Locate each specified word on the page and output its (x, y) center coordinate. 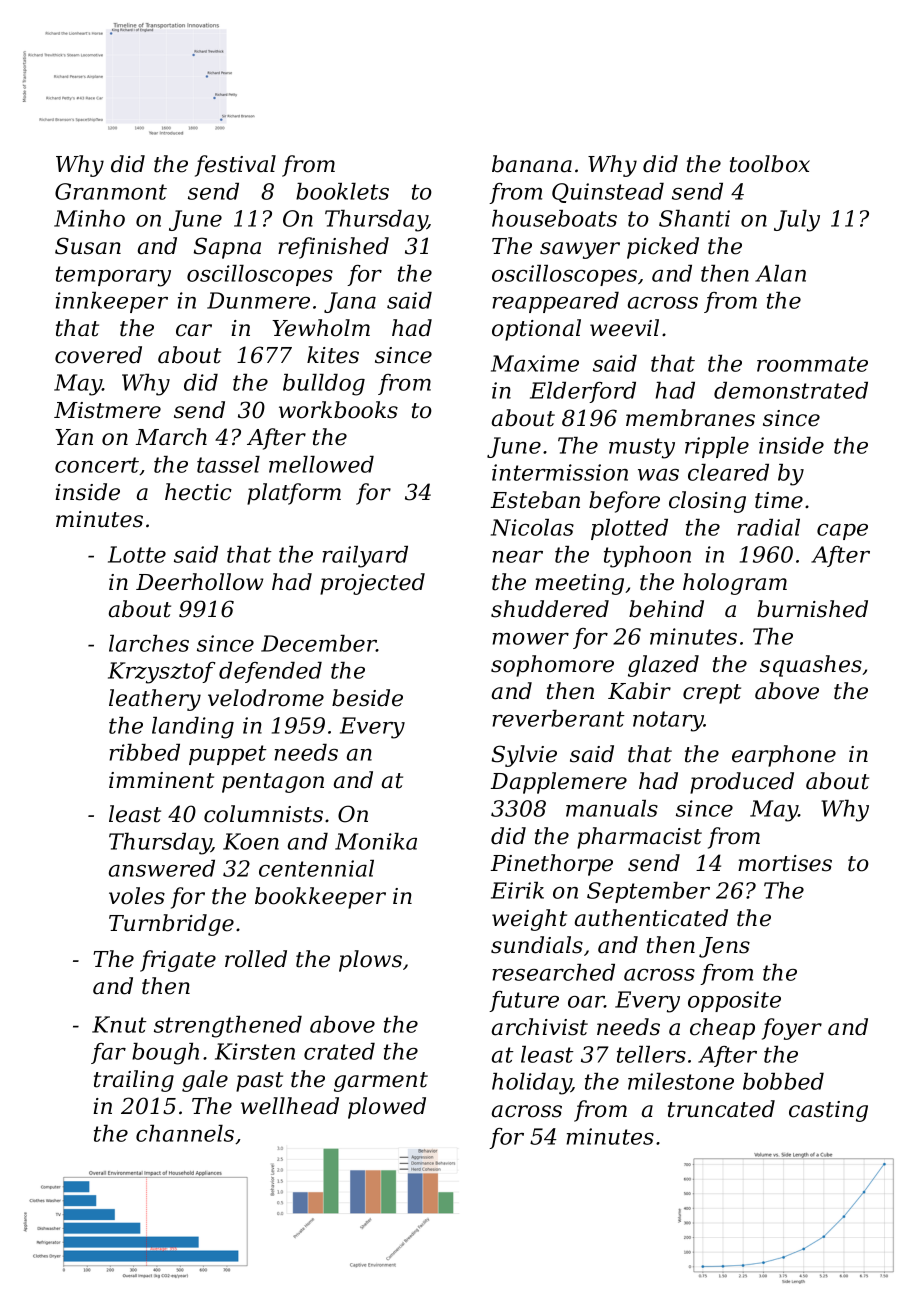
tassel (228, 464)
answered (162, 868)
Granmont (111, 191)
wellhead (290, 1106)
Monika (376, 841)
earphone (784, 756)
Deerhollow (199, 582)
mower (530, 639)
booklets (342, 191)
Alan (780, 273)
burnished (812, 609)
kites (333, 355)
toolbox (770, 164)
